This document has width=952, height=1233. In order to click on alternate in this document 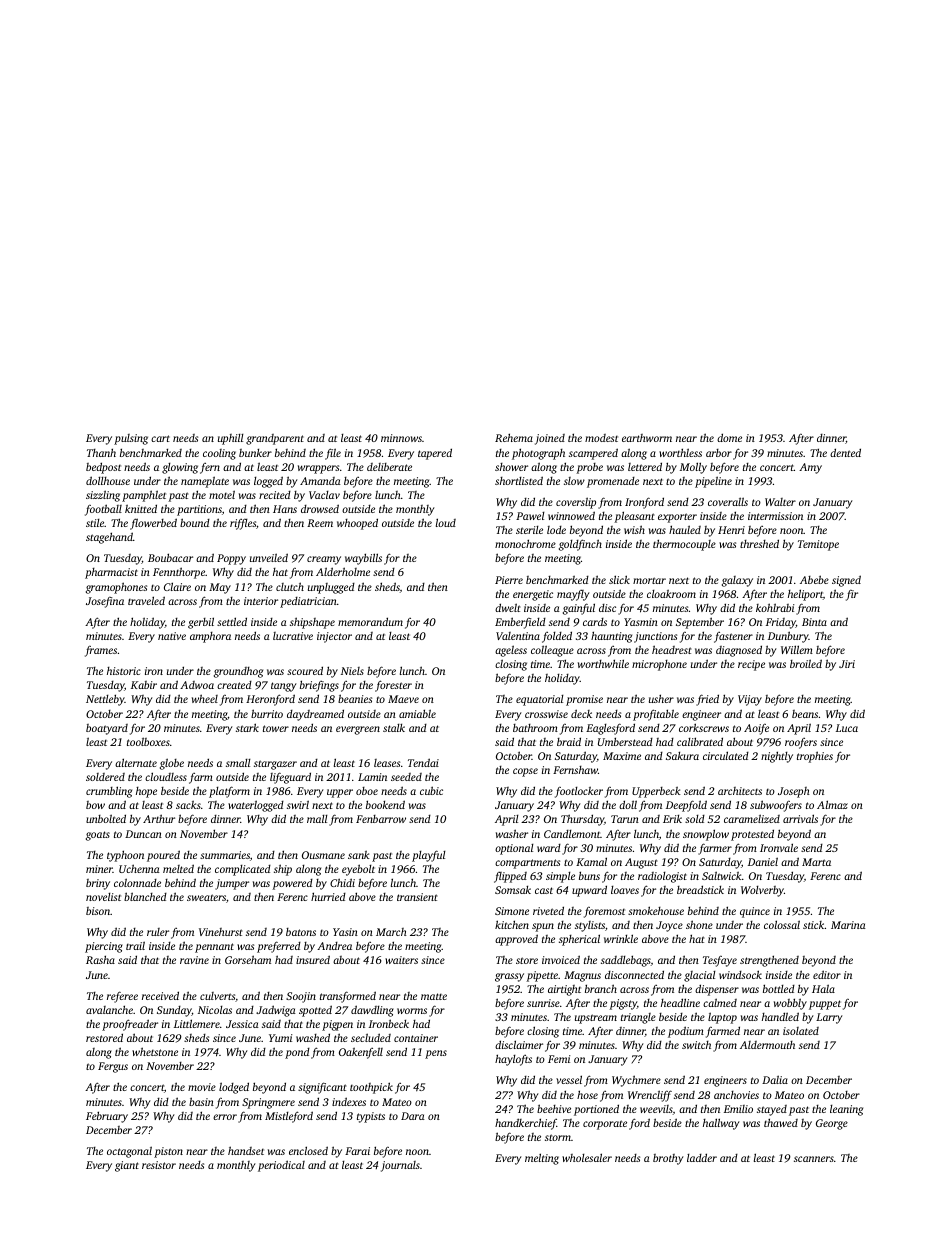, I will do `click(136, 762)`.
